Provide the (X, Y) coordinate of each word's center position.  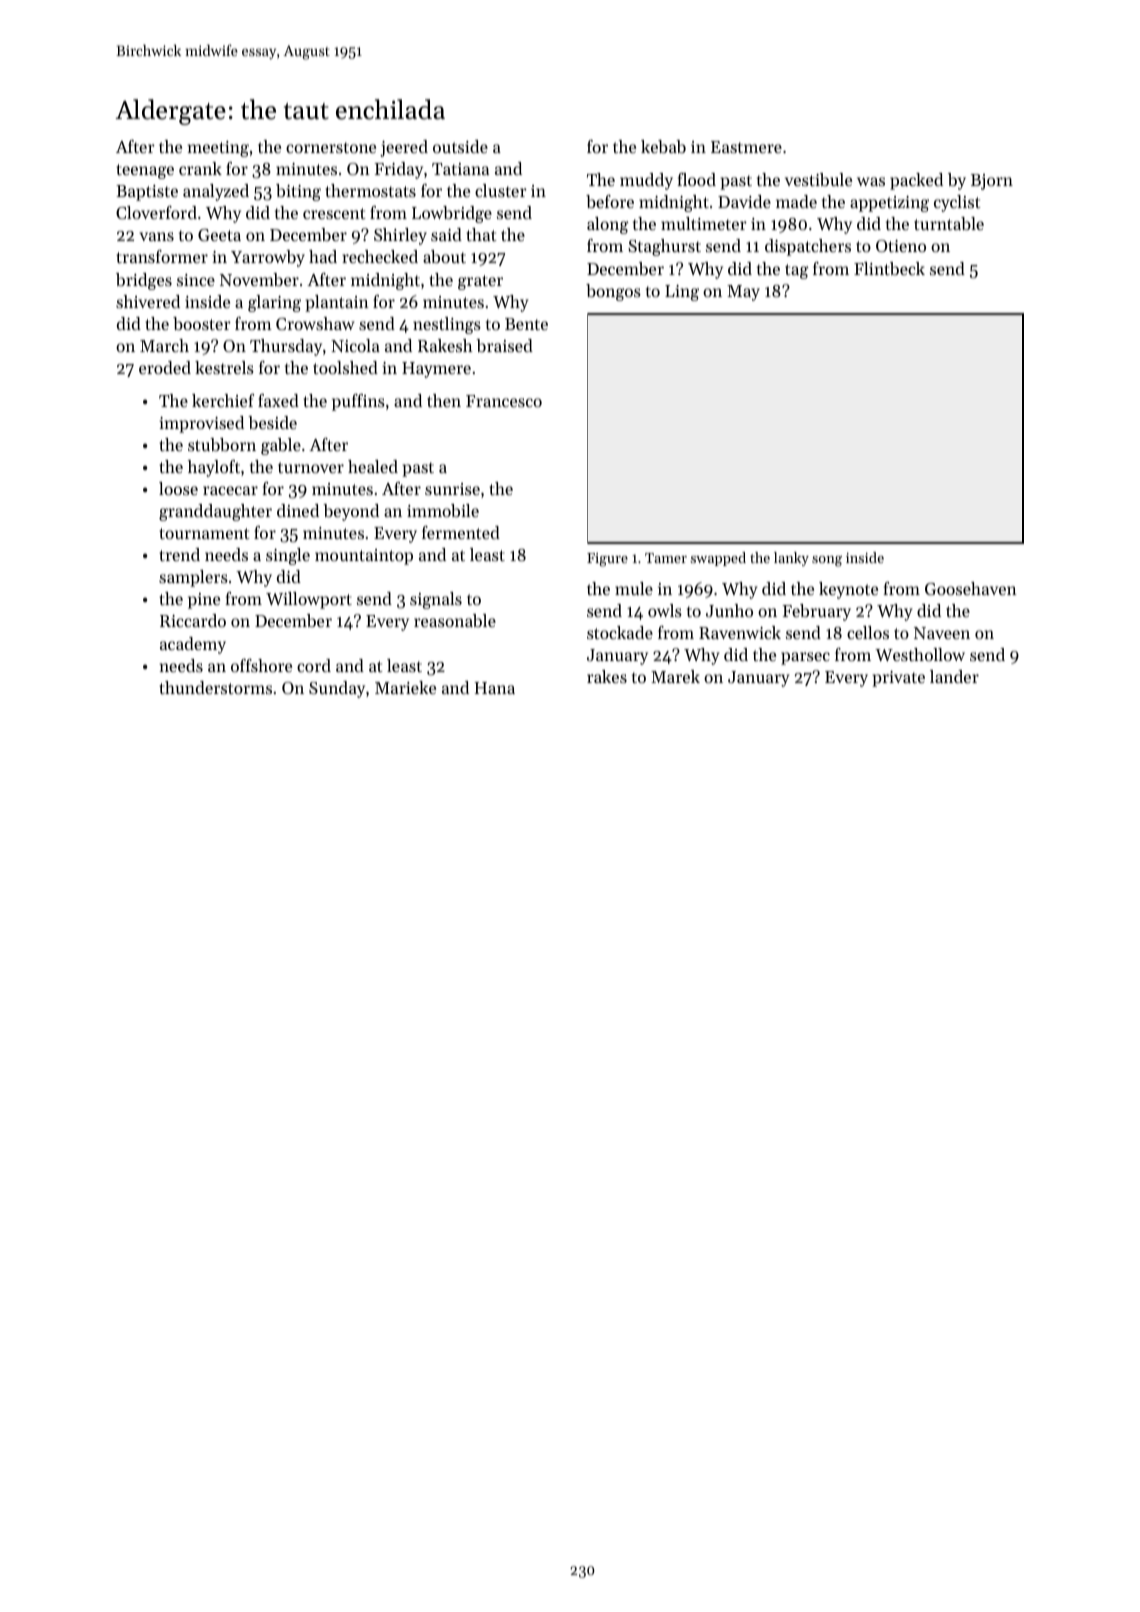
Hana (494, 688)
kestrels (224, 367)
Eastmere (746, 147)
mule (634, 588)
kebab (663, 146)
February (816, 612)
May (743, 293)
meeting (218, 149)
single (288, 556)
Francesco (504, 401)
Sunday (337, 689)
